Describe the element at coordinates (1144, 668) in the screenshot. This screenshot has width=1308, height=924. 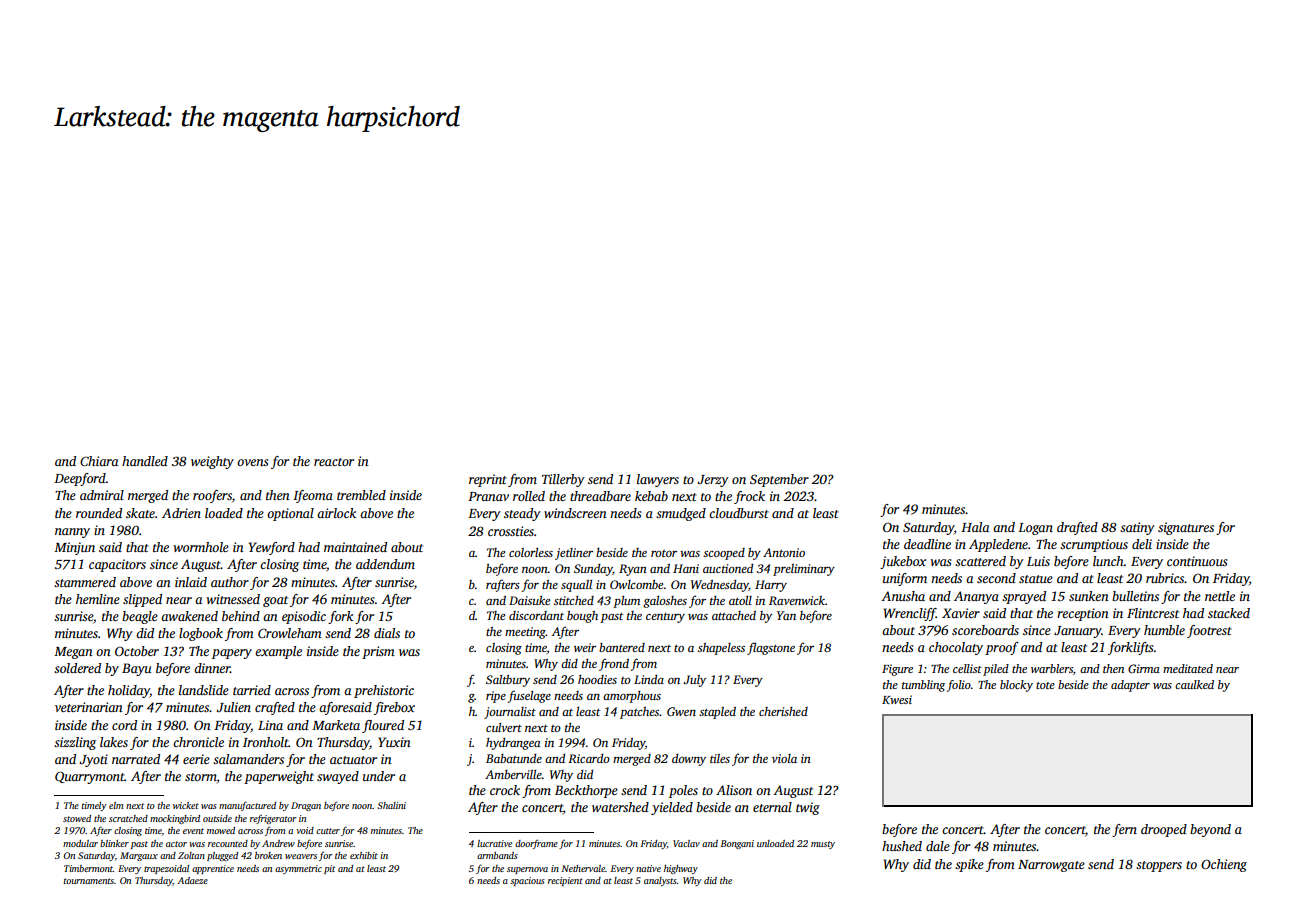
I see `Girma` at that location.
